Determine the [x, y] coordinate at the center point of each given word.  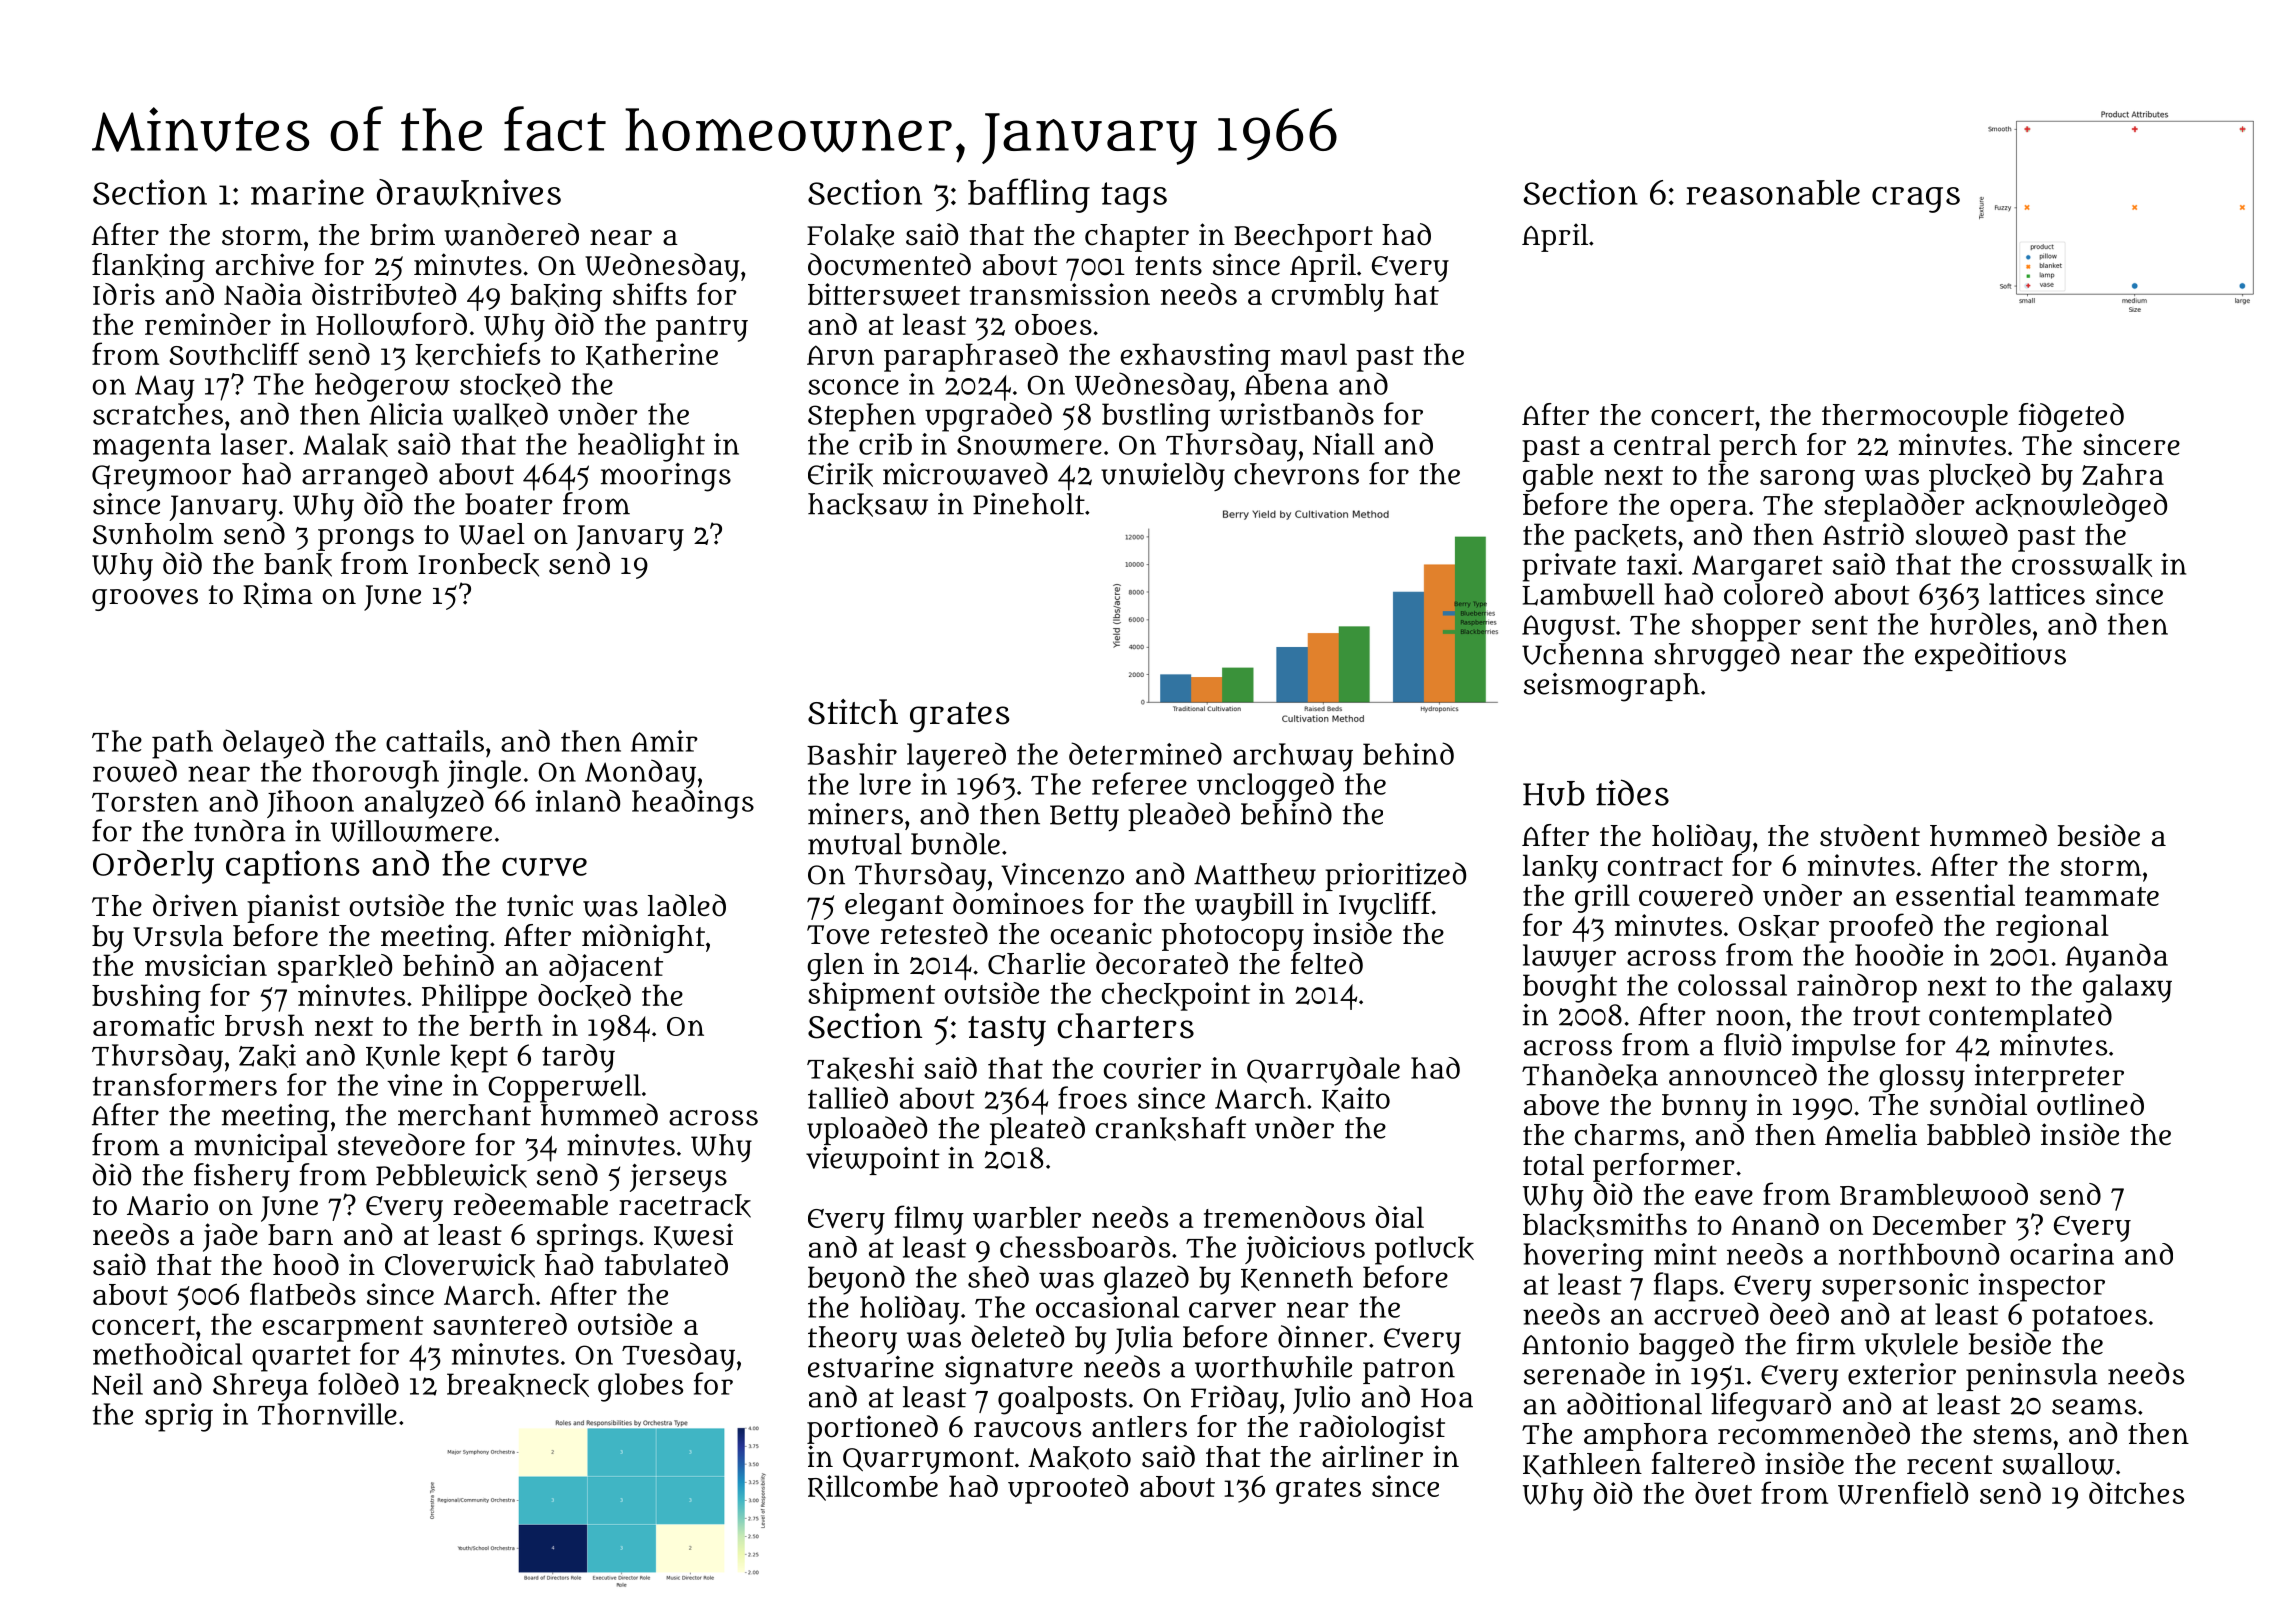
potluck [1424, 1250]
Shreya [260, 1387]
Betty [1084, 818]
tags [1134, 197]
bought [1570, 988]
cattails [435, 741]
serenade [1584, 1373]
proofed [1881, 928]
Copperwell [564, 1088]
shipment [871, 996]
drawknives [469, 193]
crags [1916, 199]
